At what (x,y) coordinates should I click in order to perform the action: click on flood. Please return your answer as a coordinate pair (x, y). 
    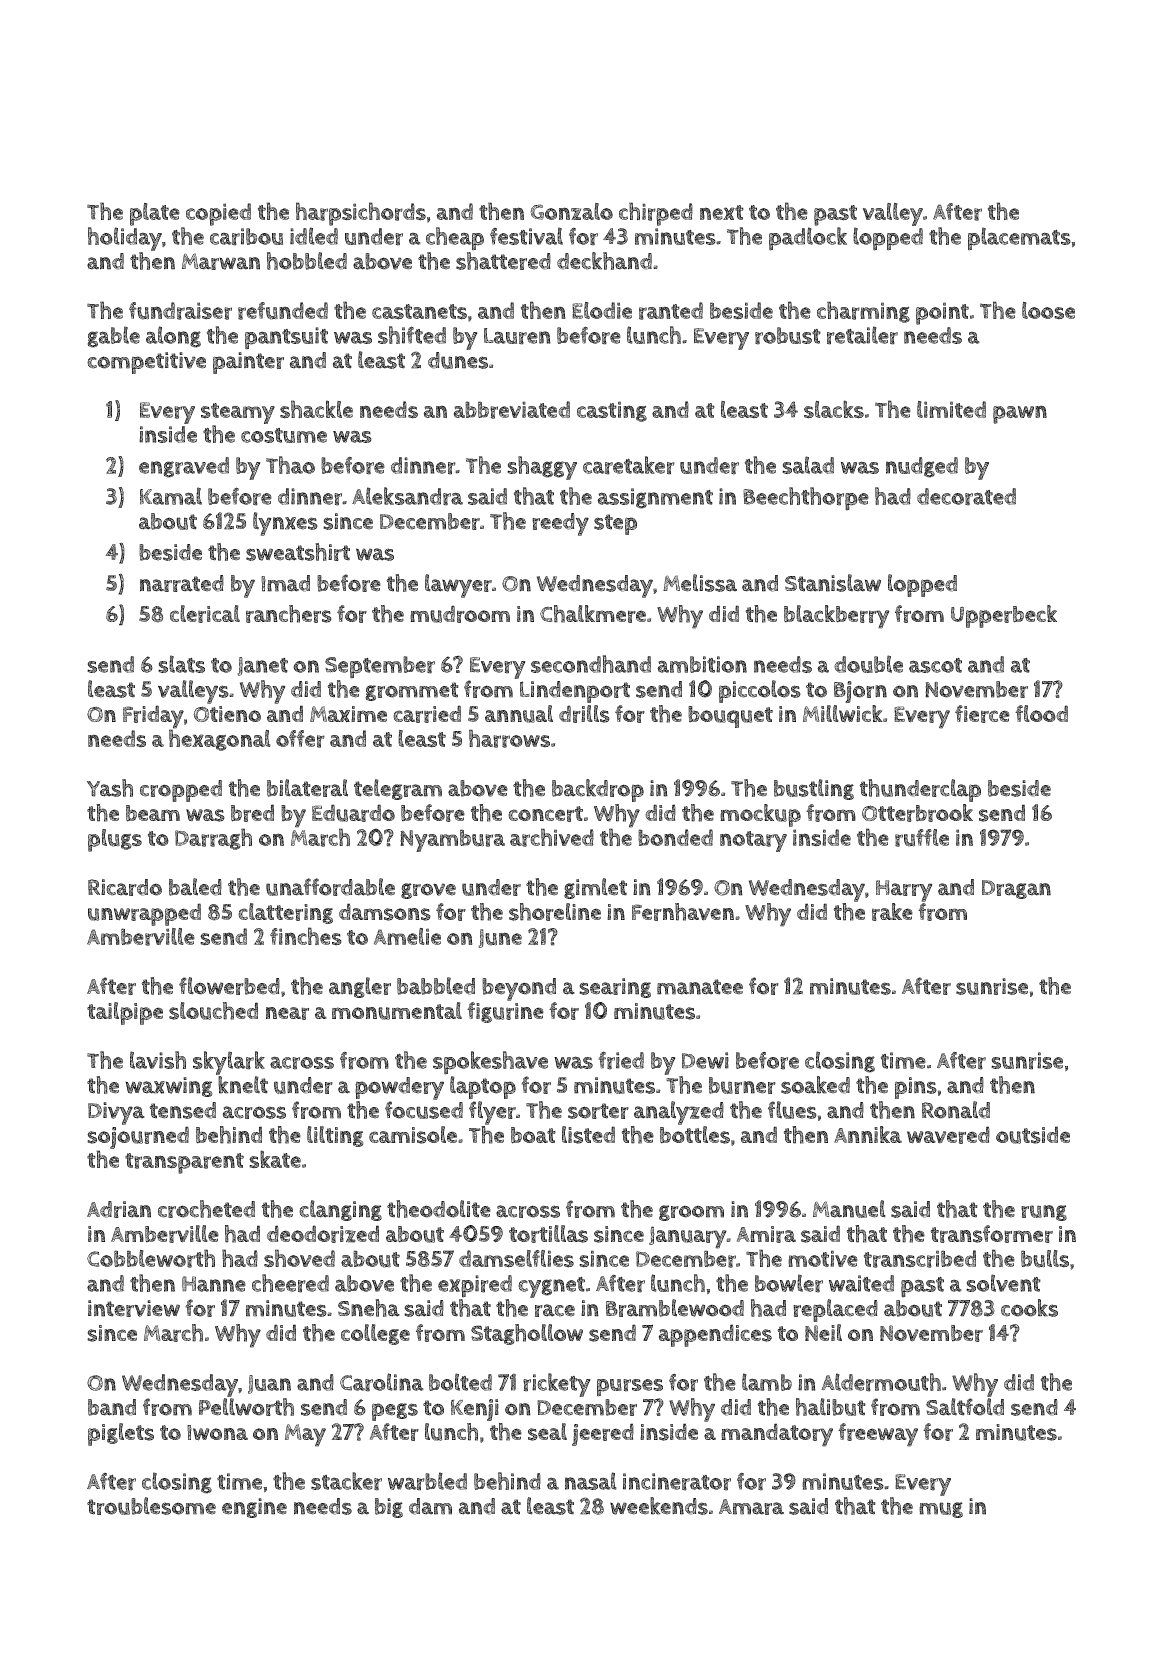
    Looking at the image, I should click on (1041, 713).
